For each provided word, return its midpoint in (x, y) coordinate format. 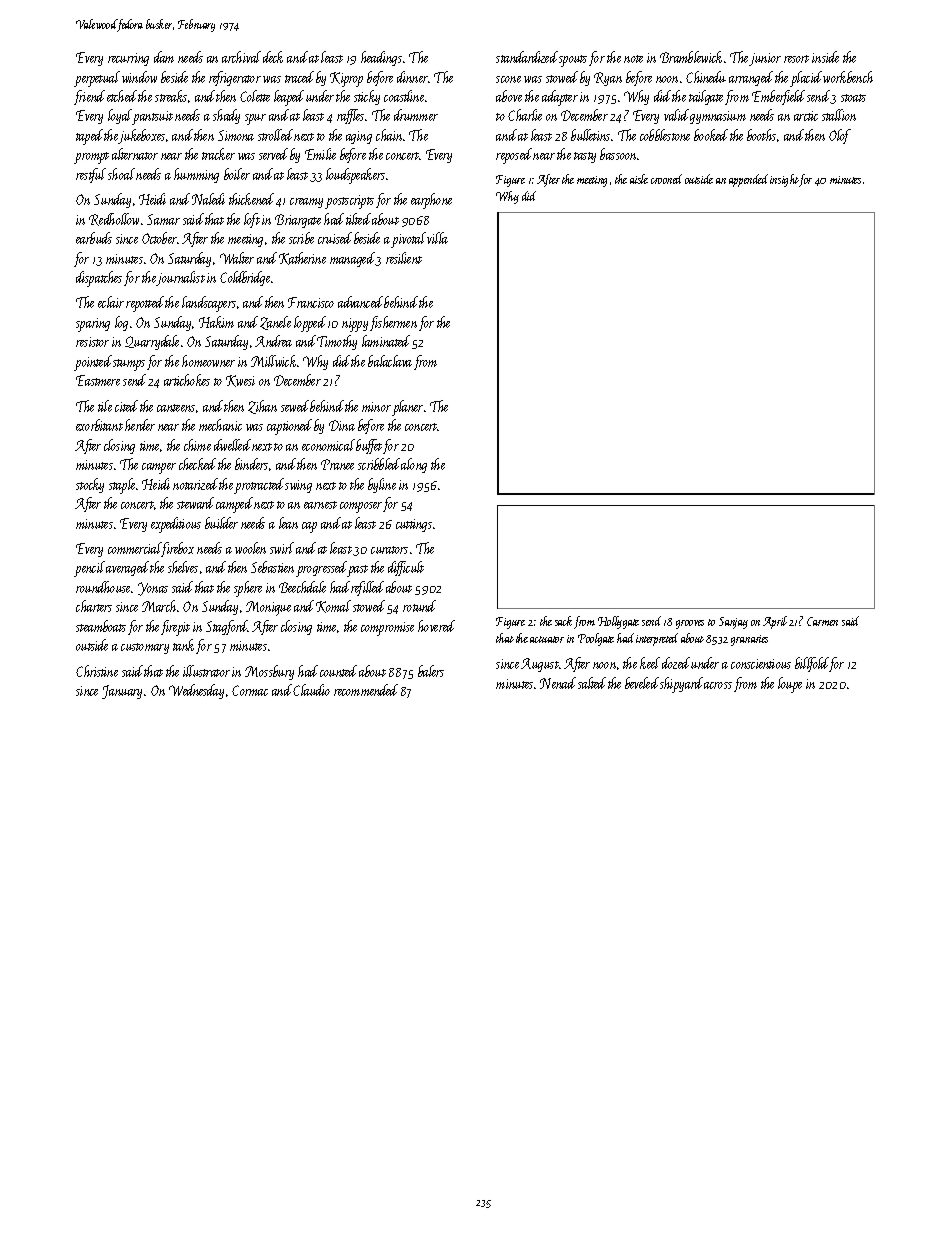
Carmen (822, 621)
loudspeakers (355, 176)
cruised (335, 238)
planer (407, 408)
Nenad (558, 683)
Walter (237, 258)
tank (183, 645)
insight (784, 180)
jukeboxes (142, 136)
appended (748, 180)
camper (159, 468)
